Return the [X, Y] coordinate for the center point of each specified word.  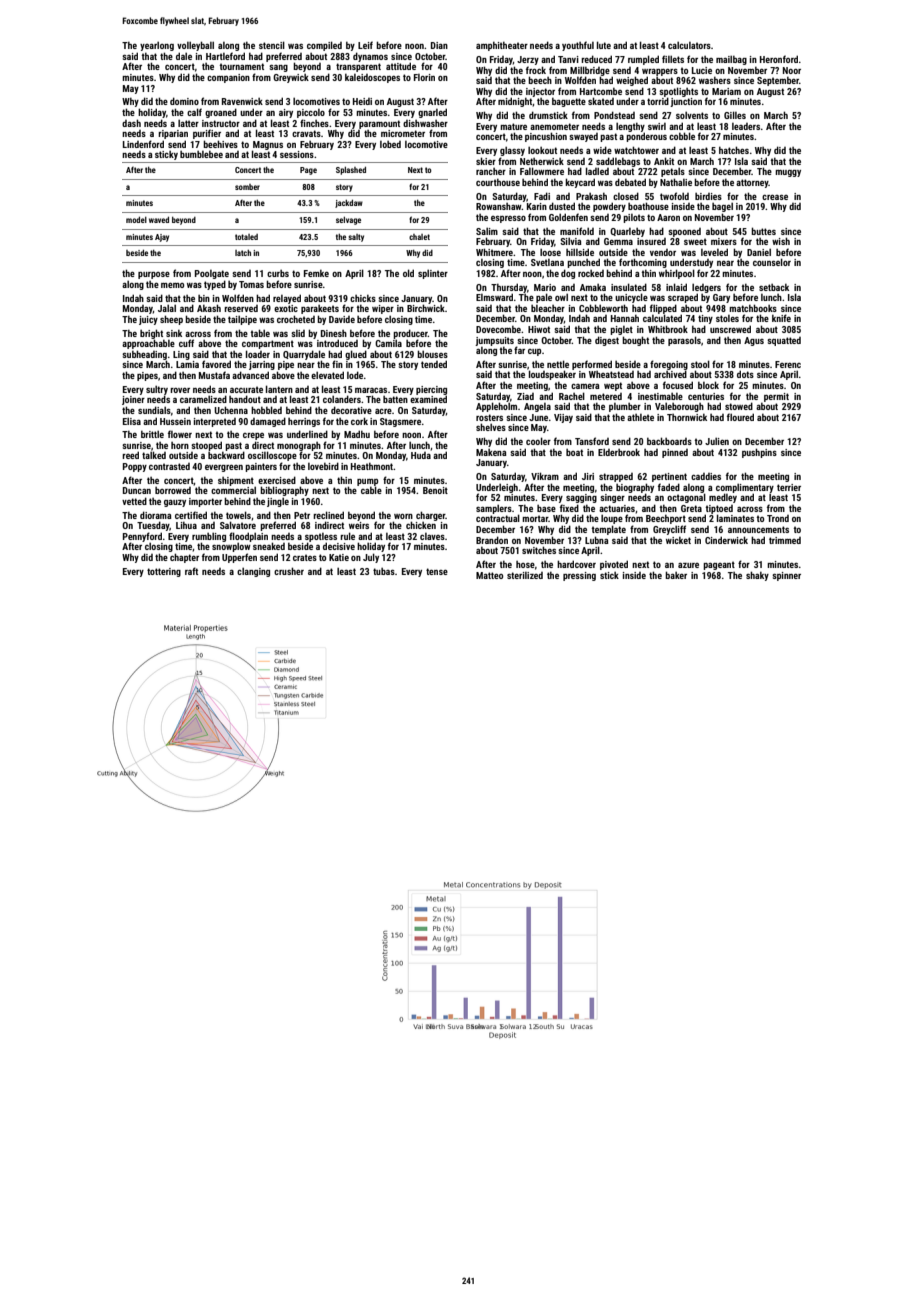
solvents [692, 115]
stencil [272, 45]
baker [676, 575]
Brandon [492, 540]
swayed [583, 137]
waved [159, 220]
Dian [439, 45]
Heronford [779, 59]
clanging [253, 572]
